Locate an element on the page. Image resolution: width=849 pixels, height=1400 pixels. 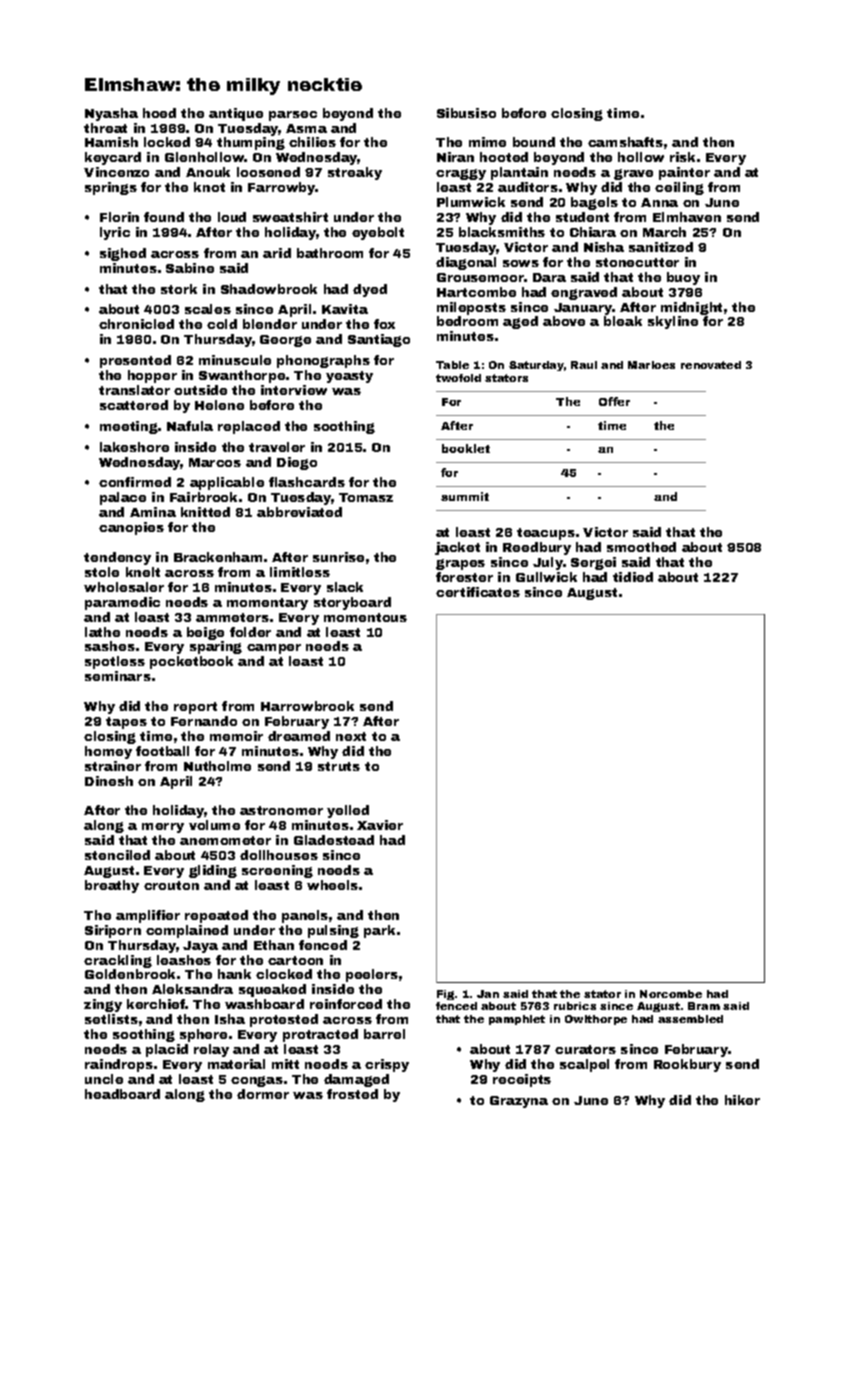
scales is located at coordinates (208, 309).
